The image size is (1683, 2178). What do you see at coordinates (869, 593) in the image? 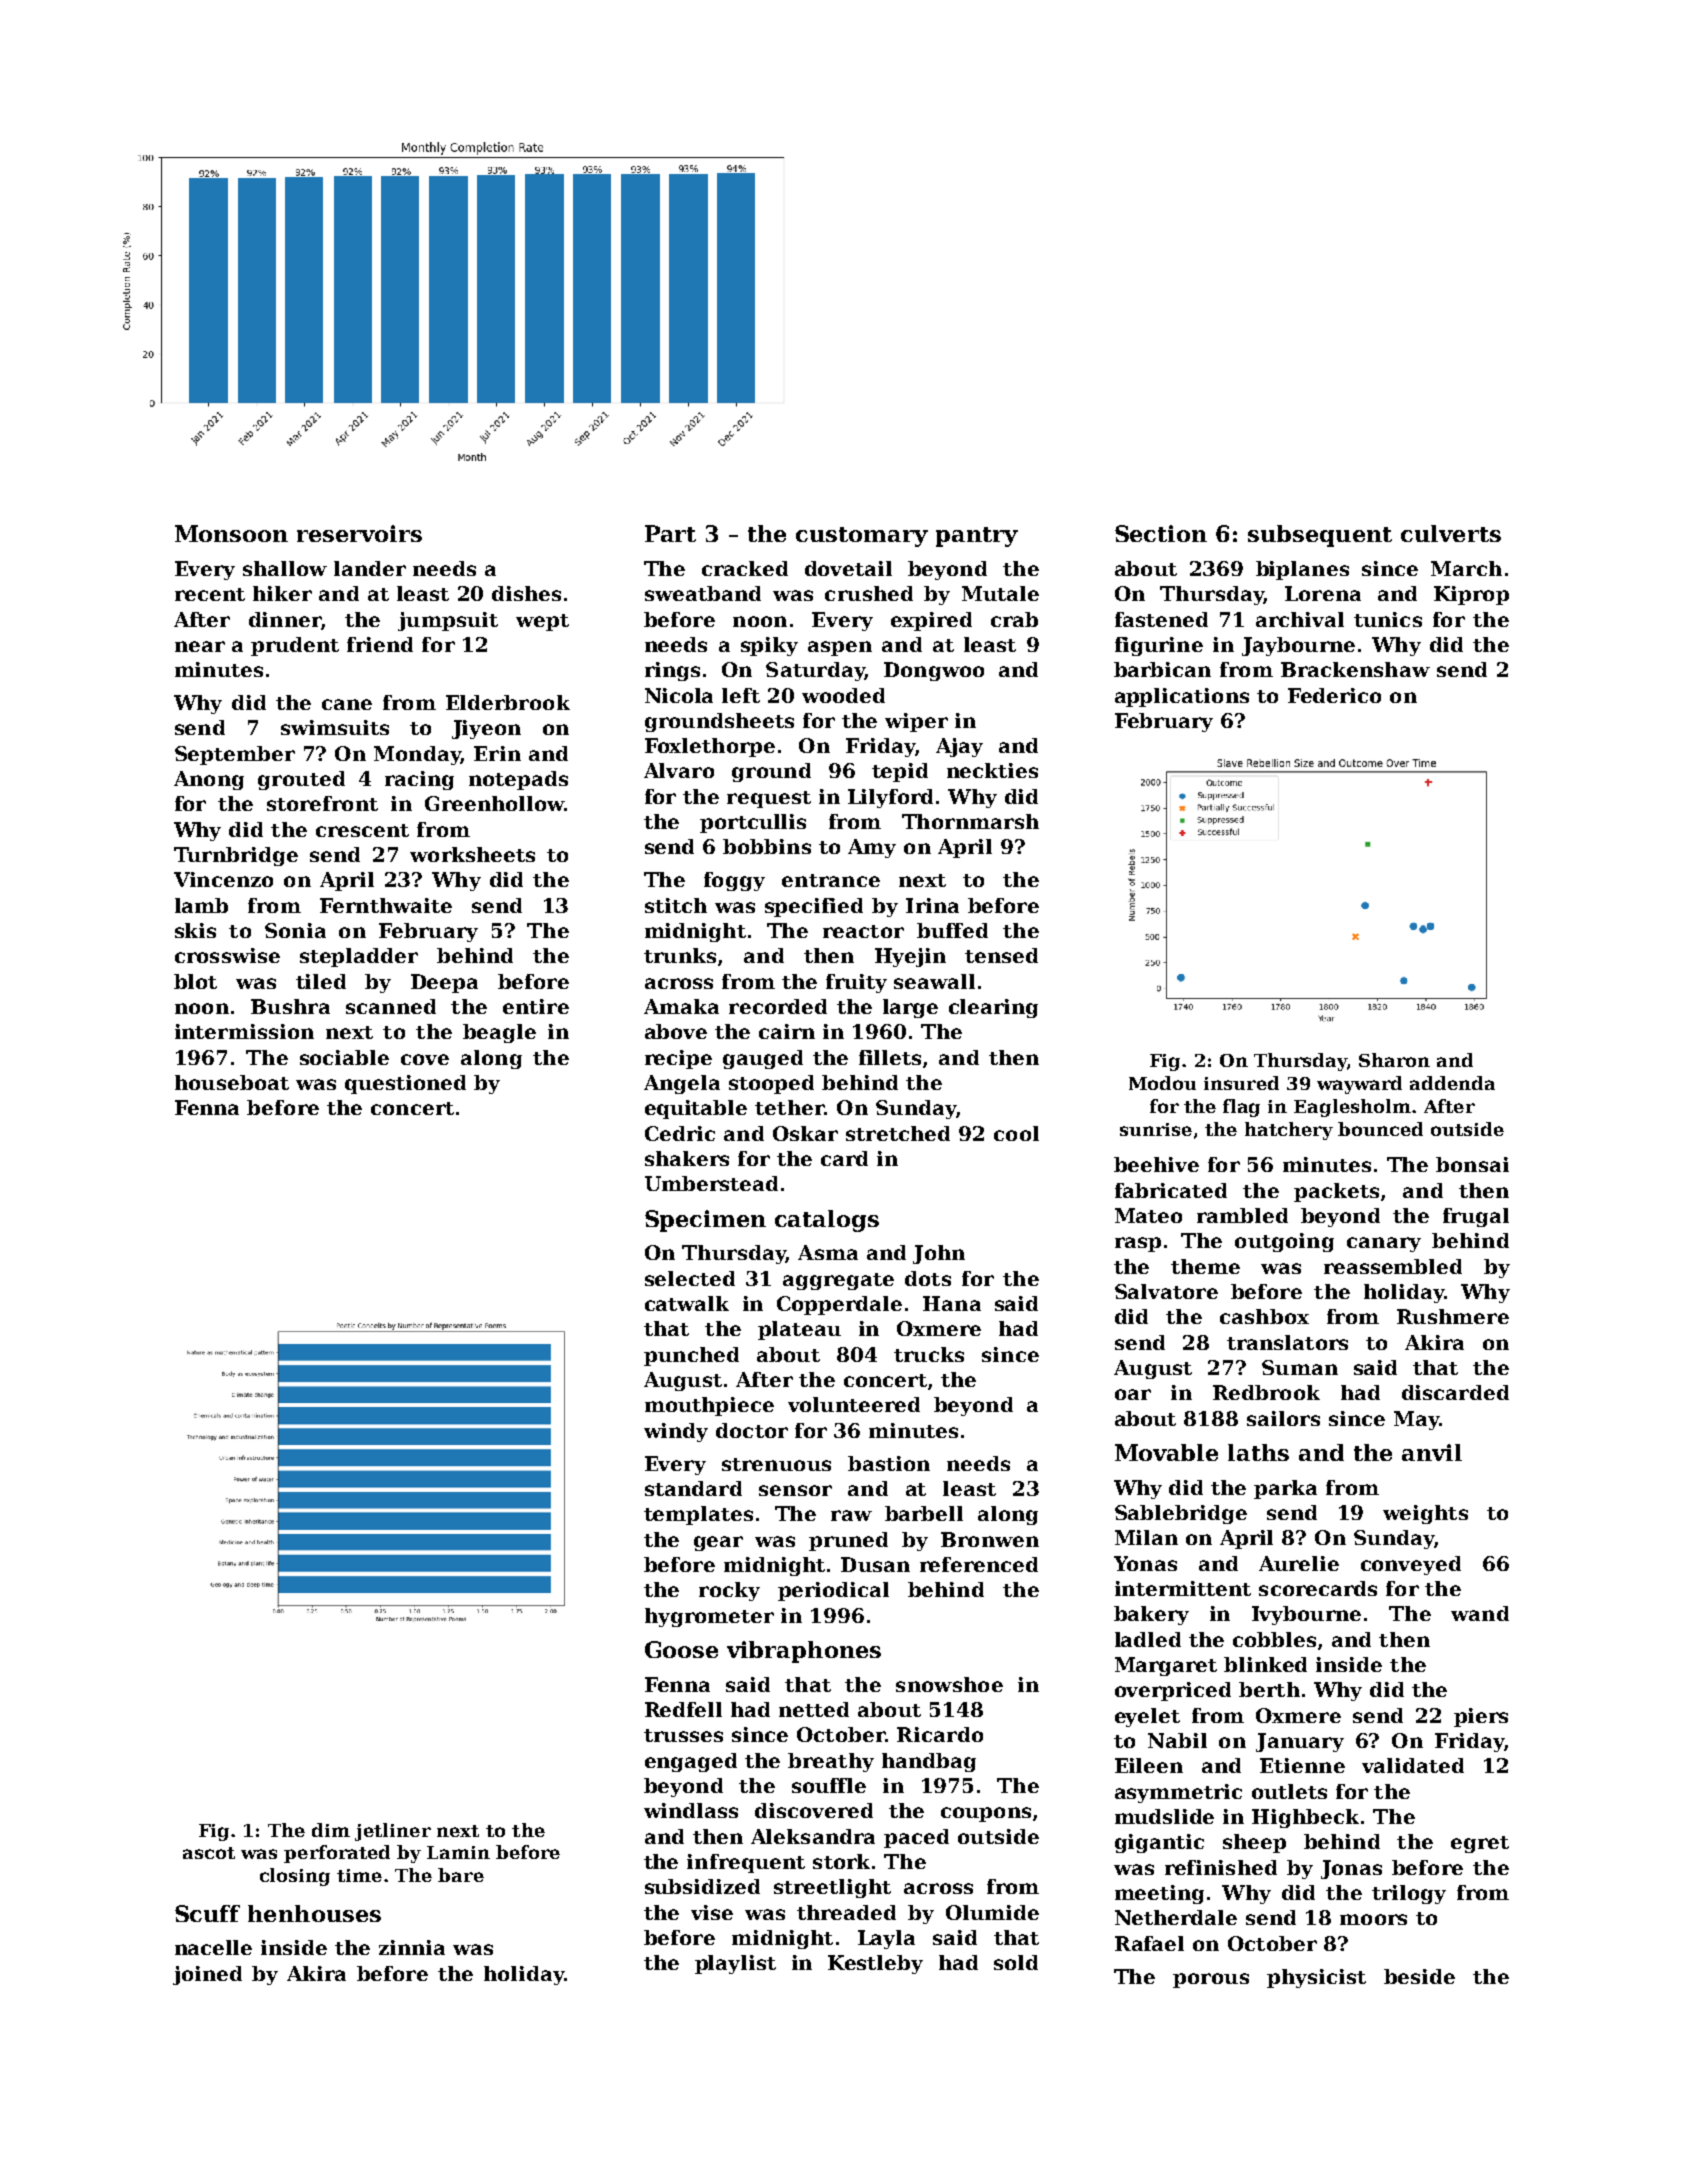
I see `crushed` at bounding box center [869, 593].
